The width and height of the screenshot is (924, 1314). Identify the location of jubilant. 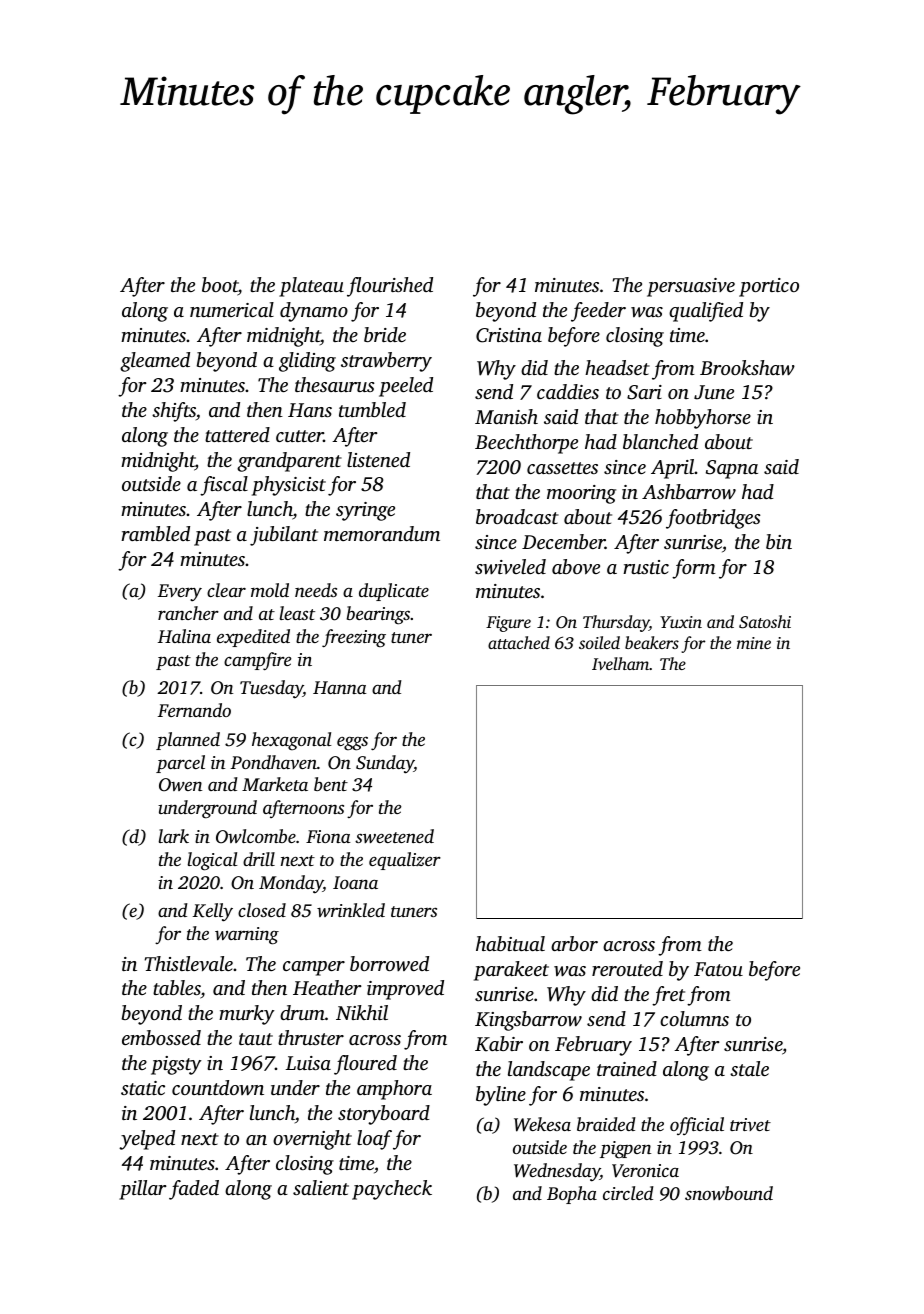
(284, 536).
